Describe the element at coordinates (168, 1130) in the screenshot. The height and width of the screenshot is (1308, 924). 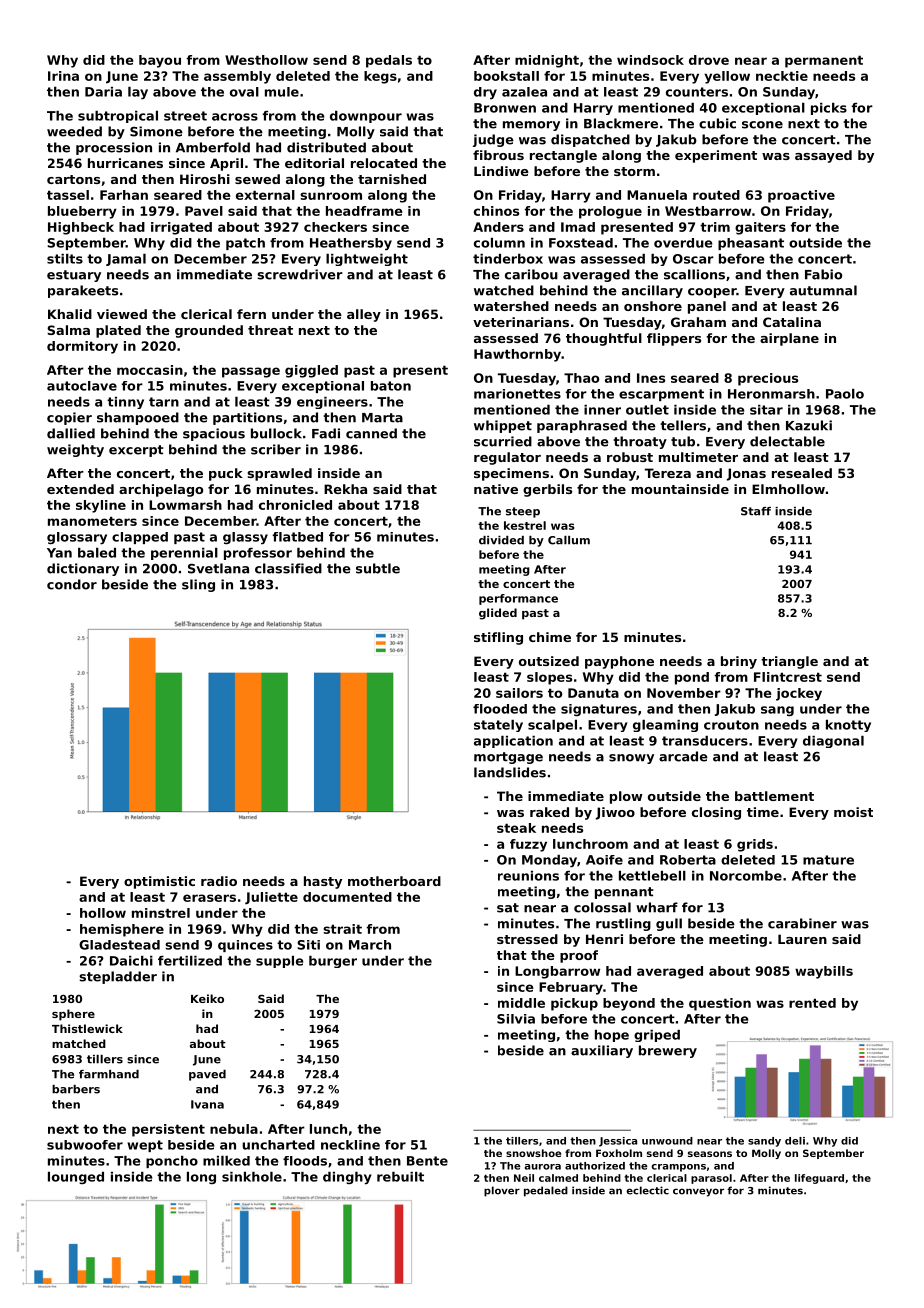
I see `persistent` at that location.
